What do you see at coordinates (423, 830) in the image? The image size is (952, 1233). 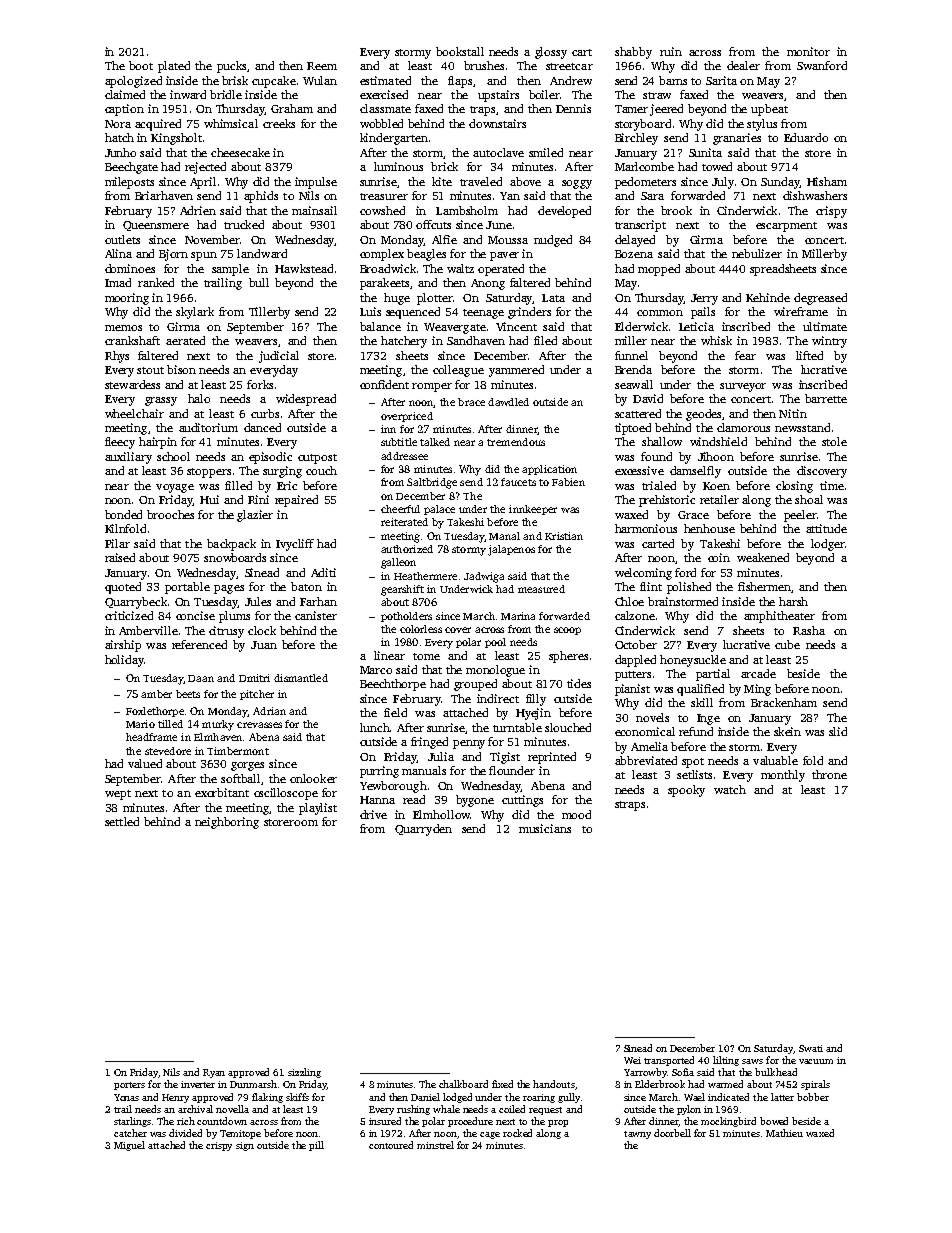 I see `Quarryden` at bounding box center [423, 830].
